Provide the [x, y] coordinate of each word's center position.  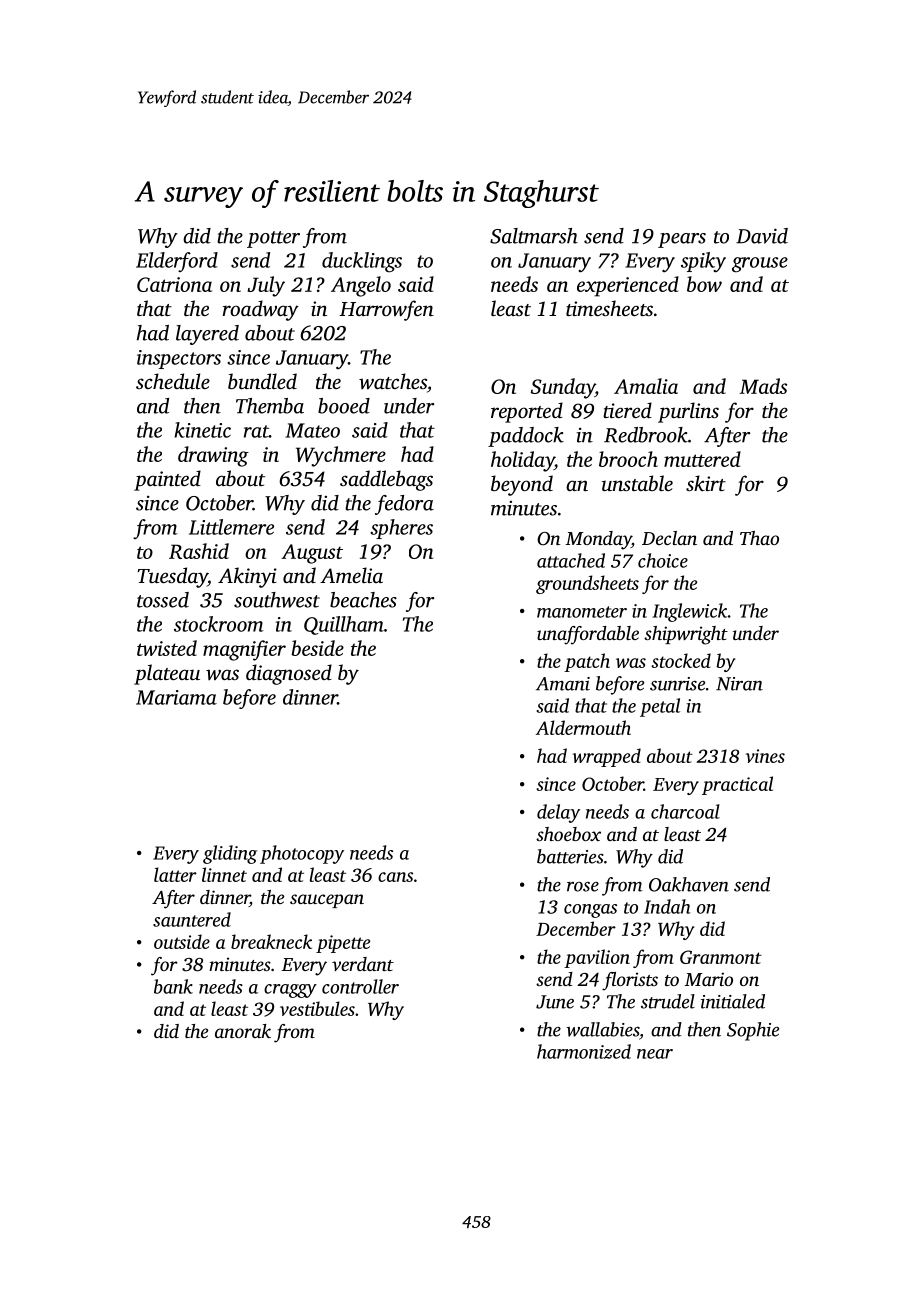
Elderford [177, 262]
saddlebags [386, 480]
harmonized [584, 1051]
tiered [627, 410]
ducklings [362, 262]
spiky [703, 262]
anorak [243, 1031]
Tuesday [172, 577]
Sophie [753, 1031]
